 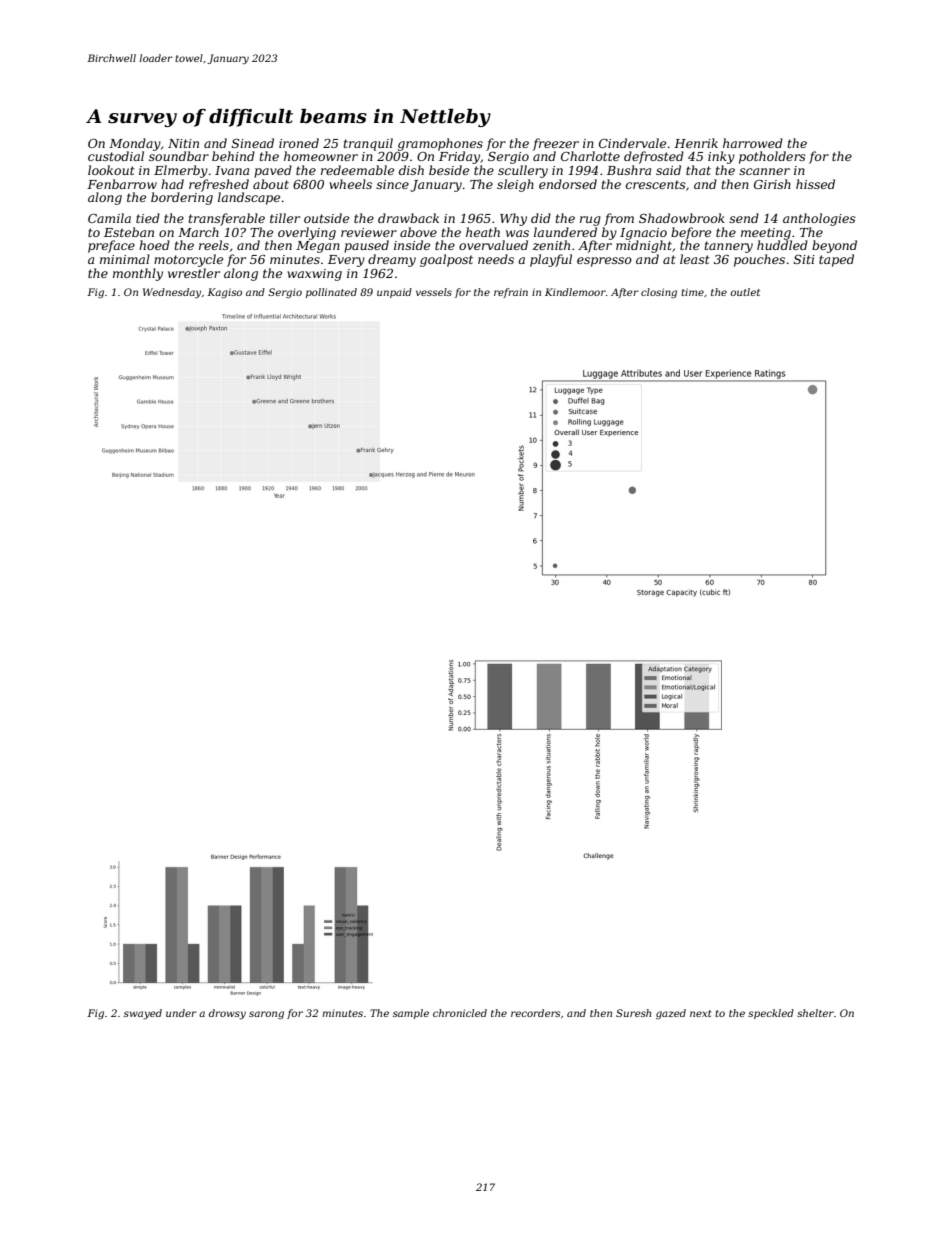 What do you see at coordinates (771, 1014) in the image?
I see `speckled` at bounding box center [771, 1014].
